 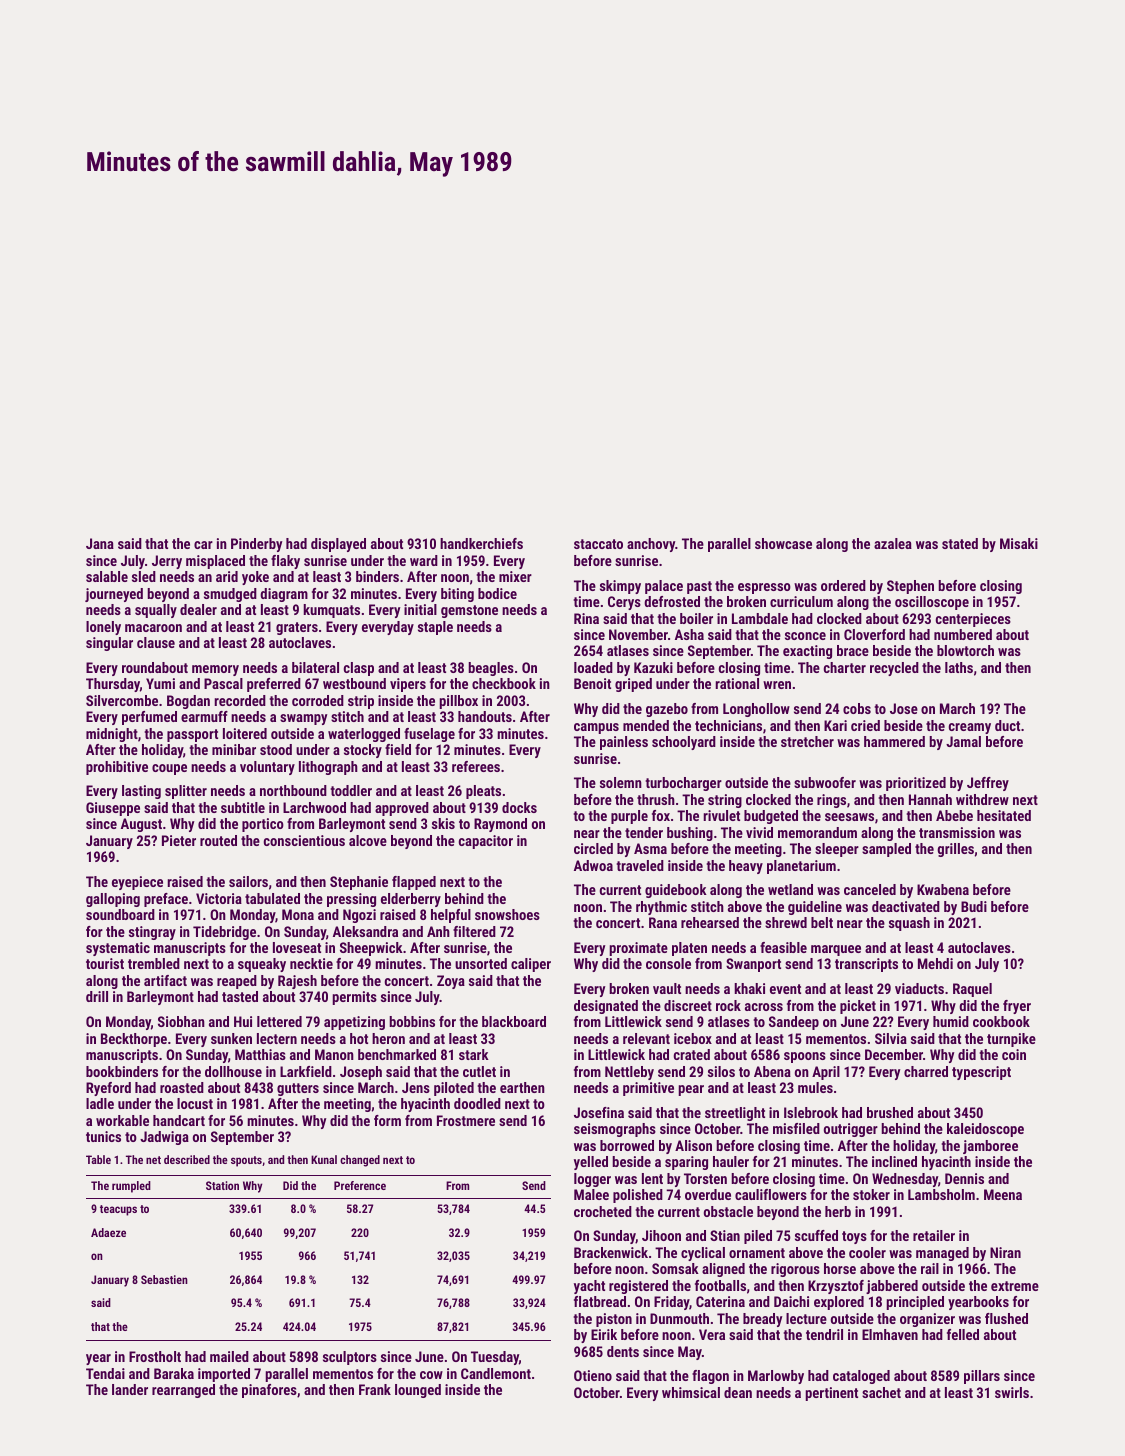 I want to click on rumpled, so click(x=131, y=1187).
